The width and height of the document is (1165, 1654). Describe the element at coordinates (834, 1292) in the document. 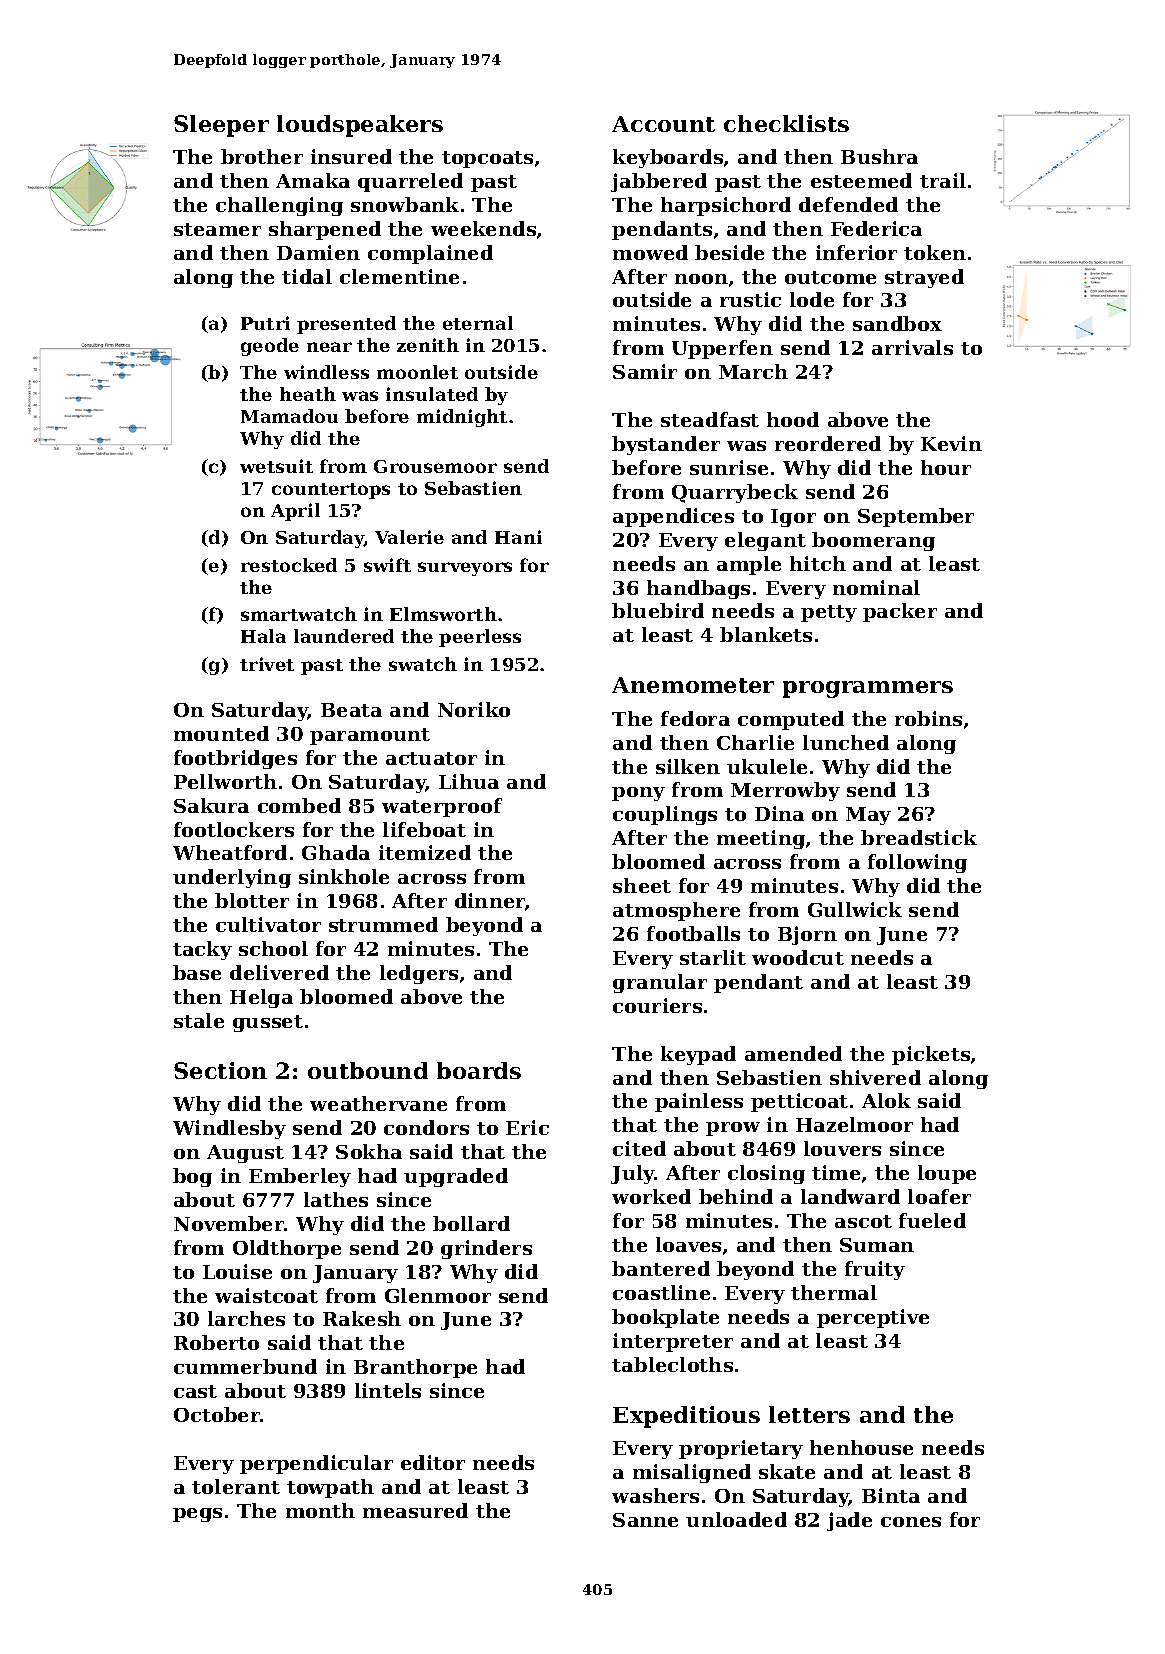

I see `thermal` at that location.
